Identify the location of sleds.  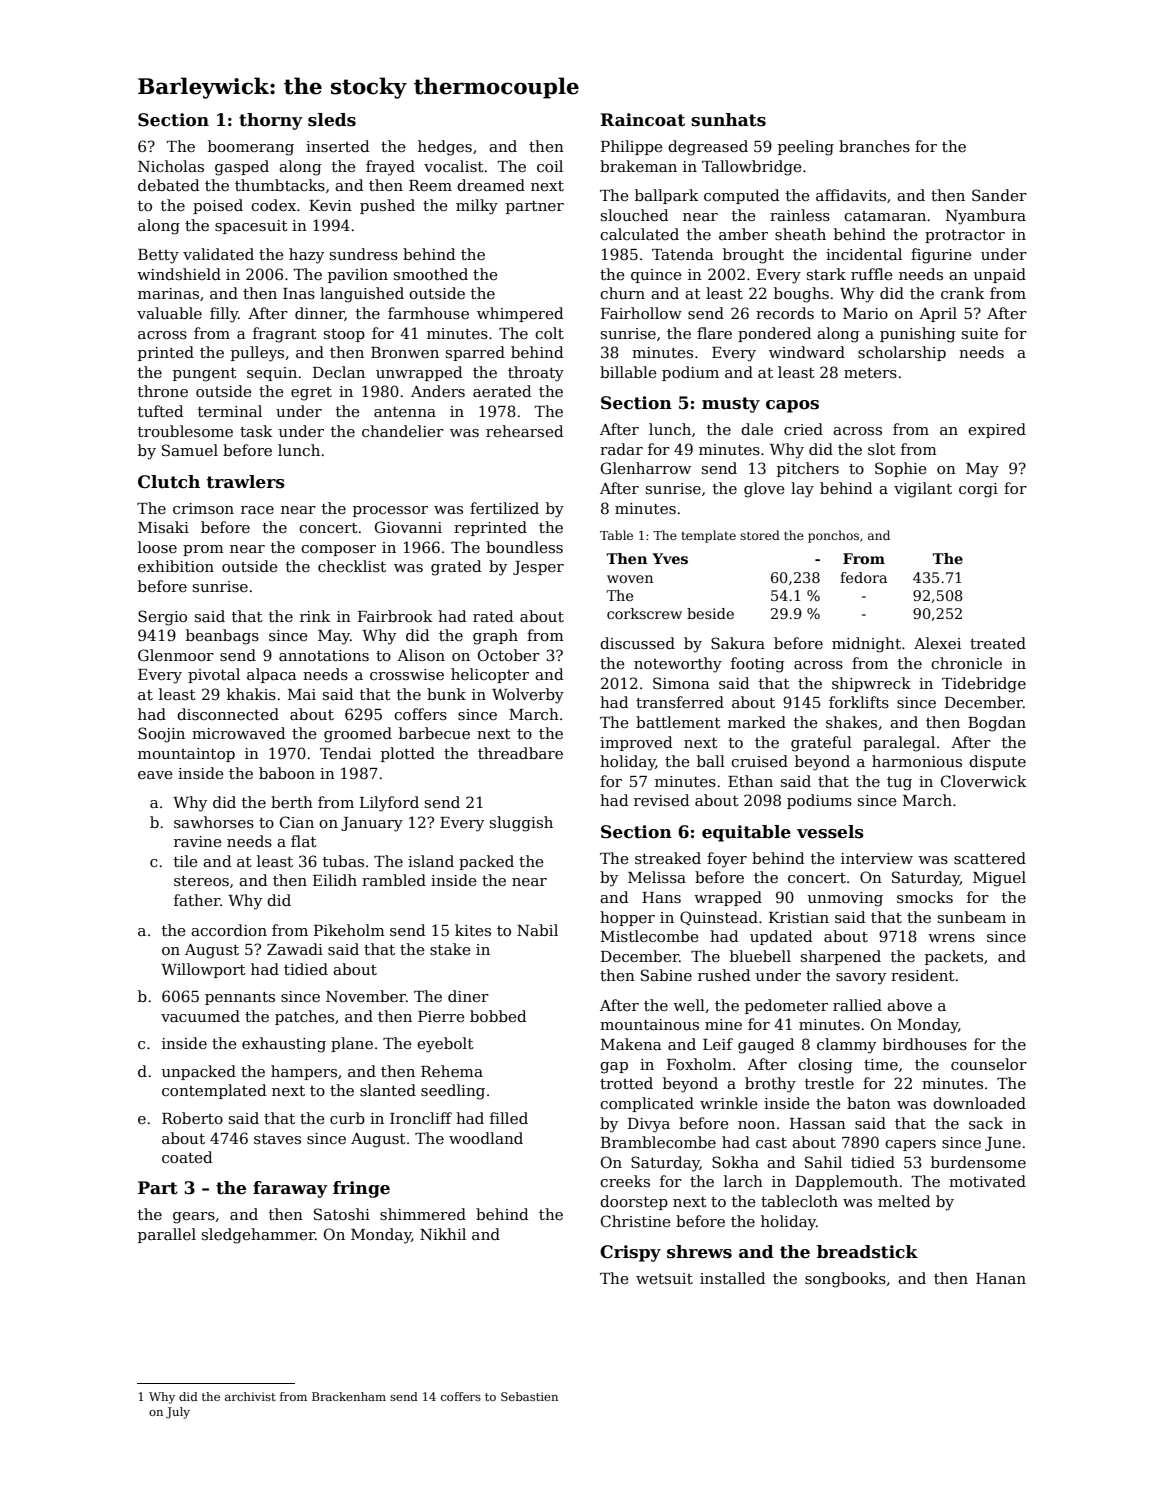
(332, 120).
